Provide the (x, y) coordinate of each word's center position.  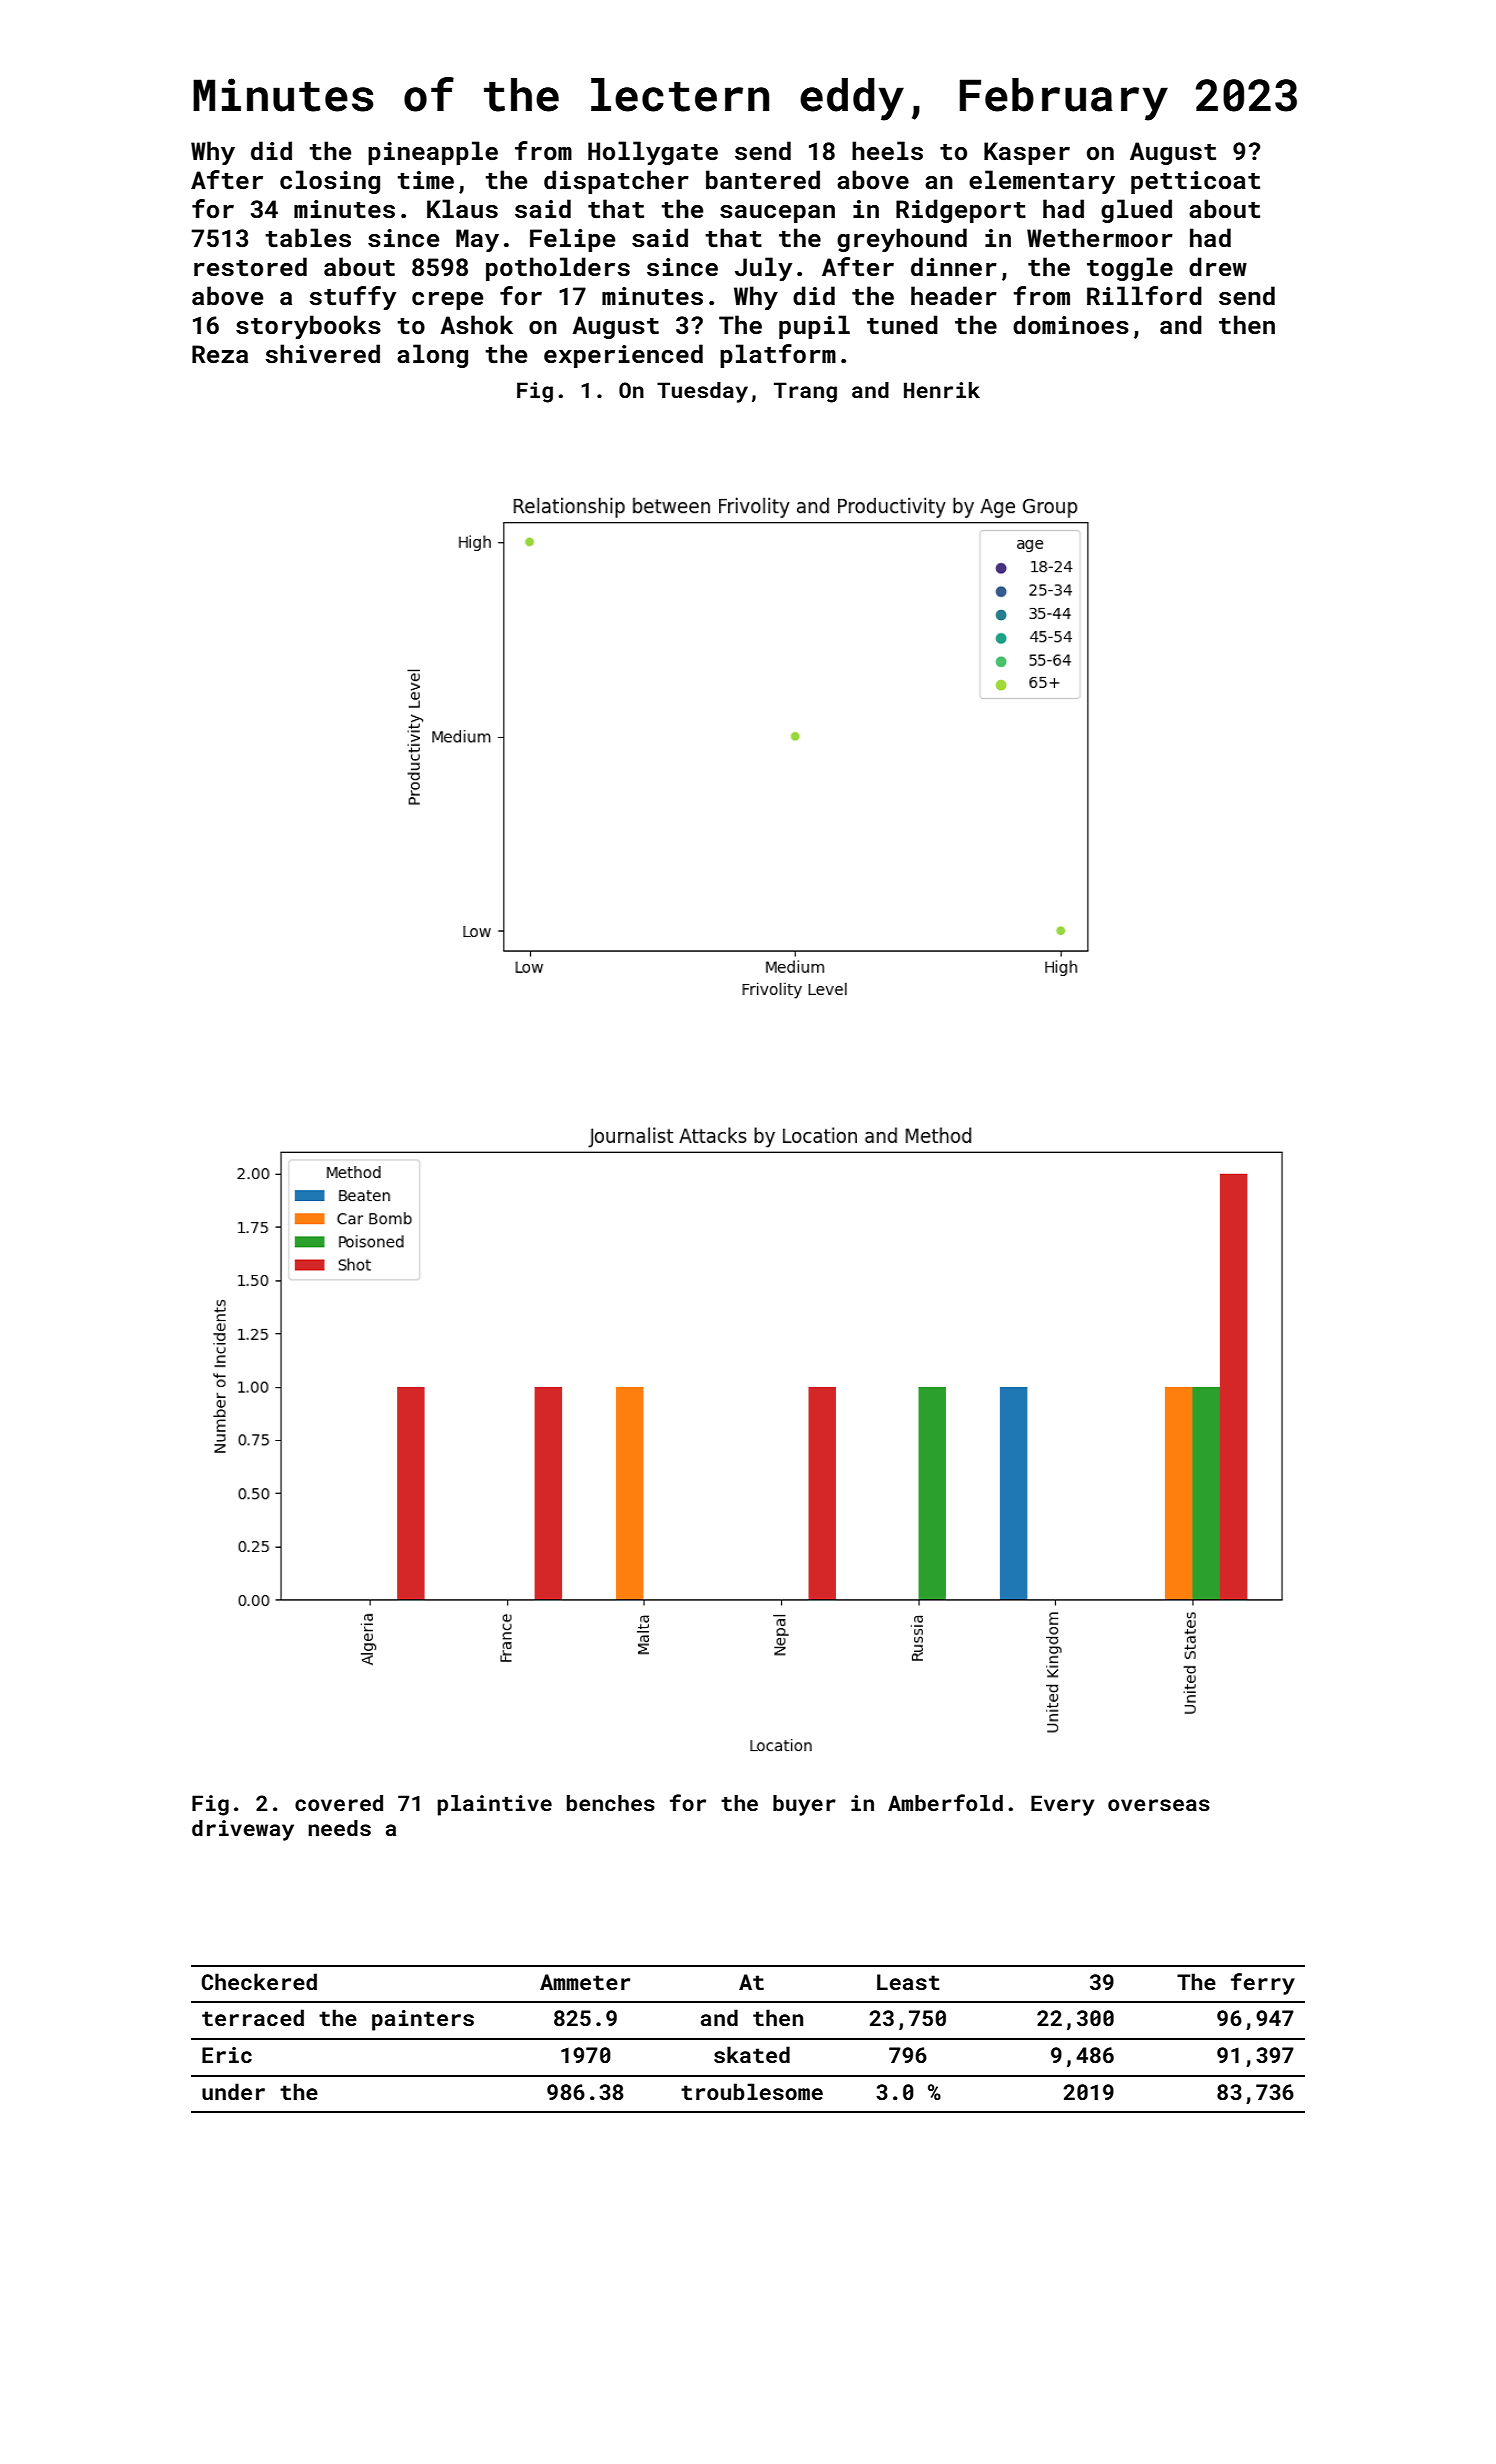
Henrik (942, 390)
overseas (1159, 1805)
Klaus (462, 209)
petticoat (1195, 182)
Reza (220, 354)
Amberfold (945, 1802)
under (233, 2091)
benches (611, 1803)
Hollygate (653, 153)
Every (1063, 1805)
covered (339, 1803)
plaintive (494, 1805)
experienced (623, 356)
